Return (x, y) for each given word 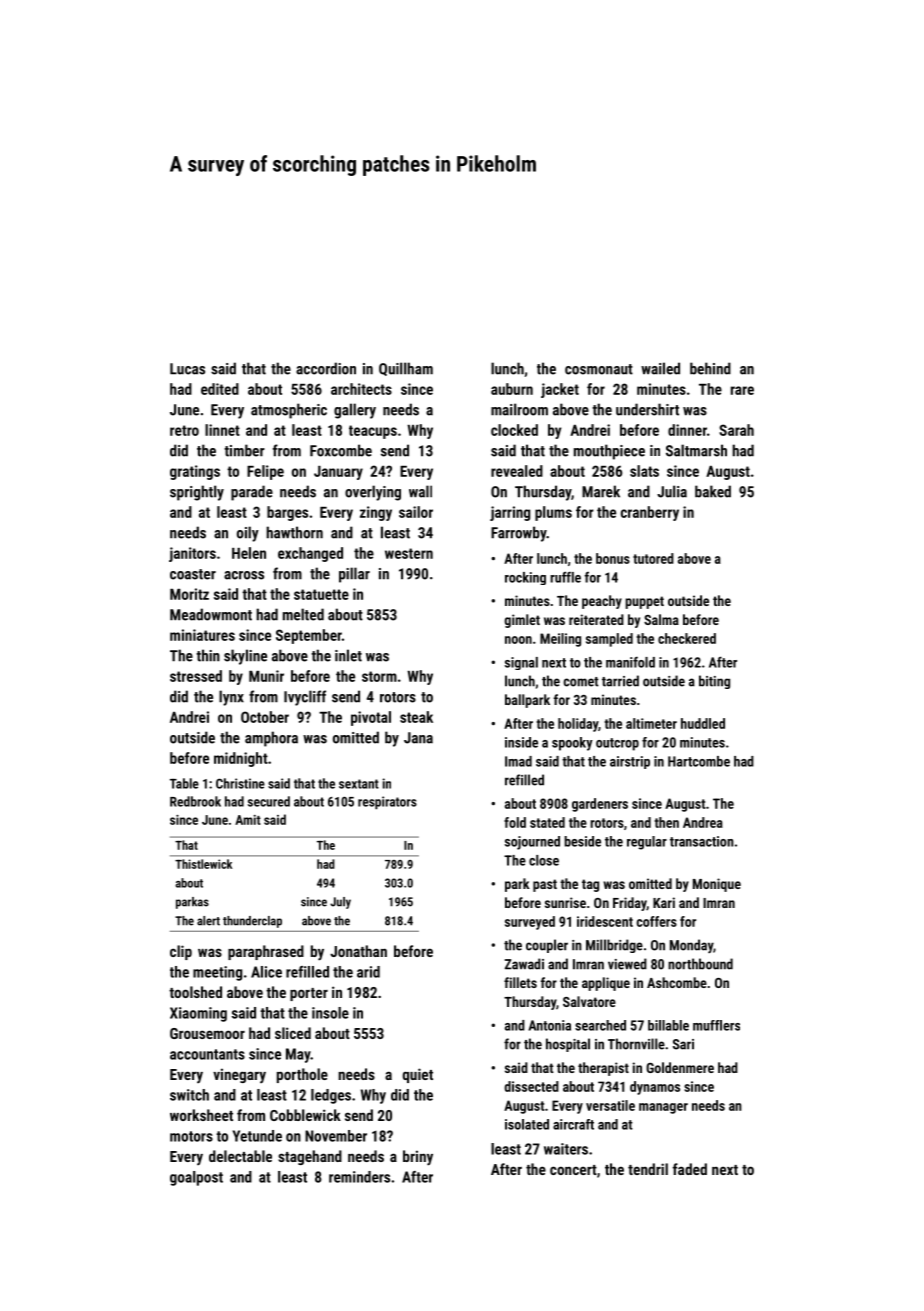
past (545, 885)
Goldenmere (680, 1067)
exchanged (310, 554)
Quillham (406, 369)
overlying (373, 493)
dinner (687, 430)
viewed (627, 964)
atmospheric (289, 411)
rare (742, 390)
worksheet (201, 1115)
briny (418, 1158)
